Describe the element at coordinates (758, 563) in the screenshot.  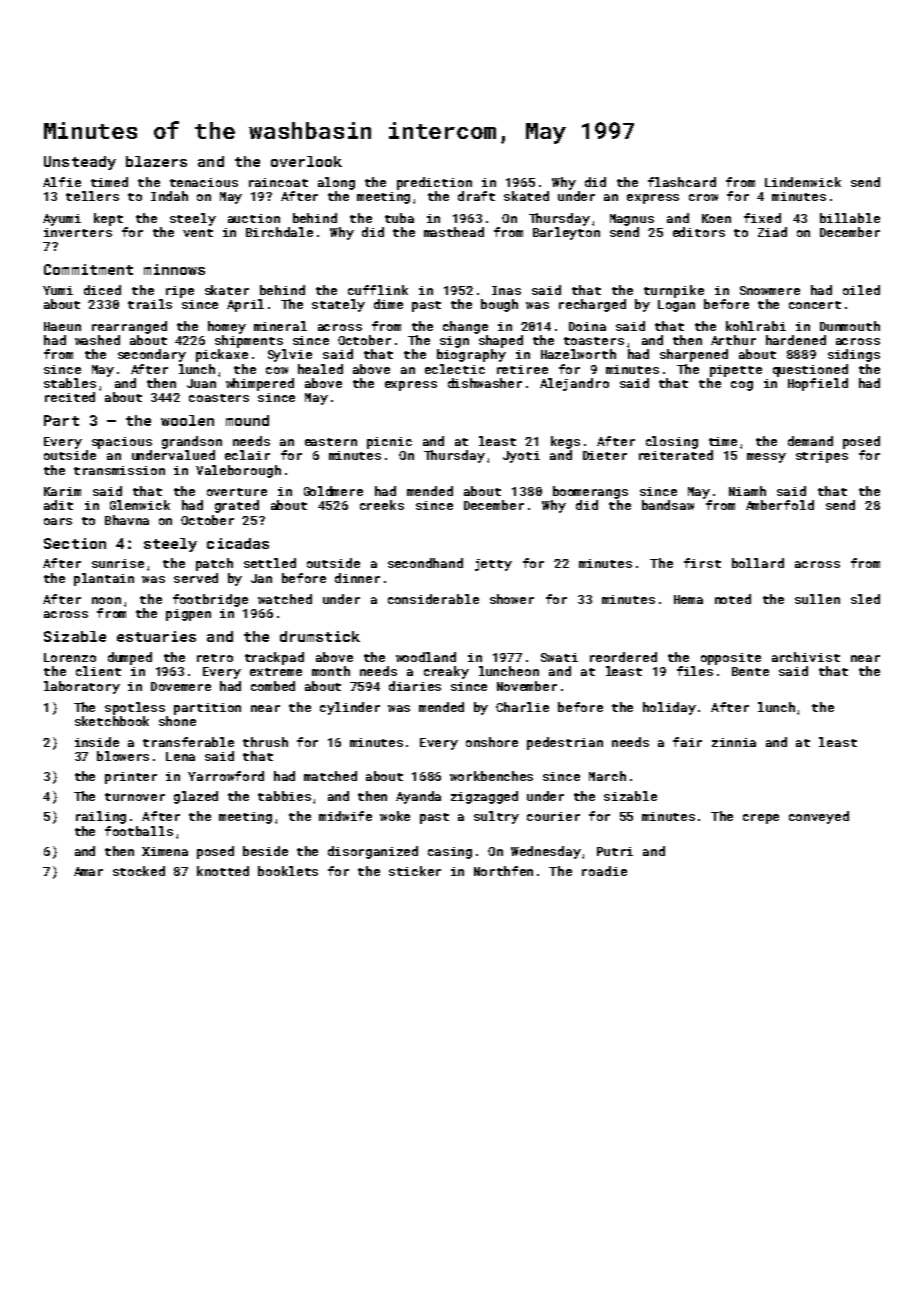
I see `bollard` at that location.
